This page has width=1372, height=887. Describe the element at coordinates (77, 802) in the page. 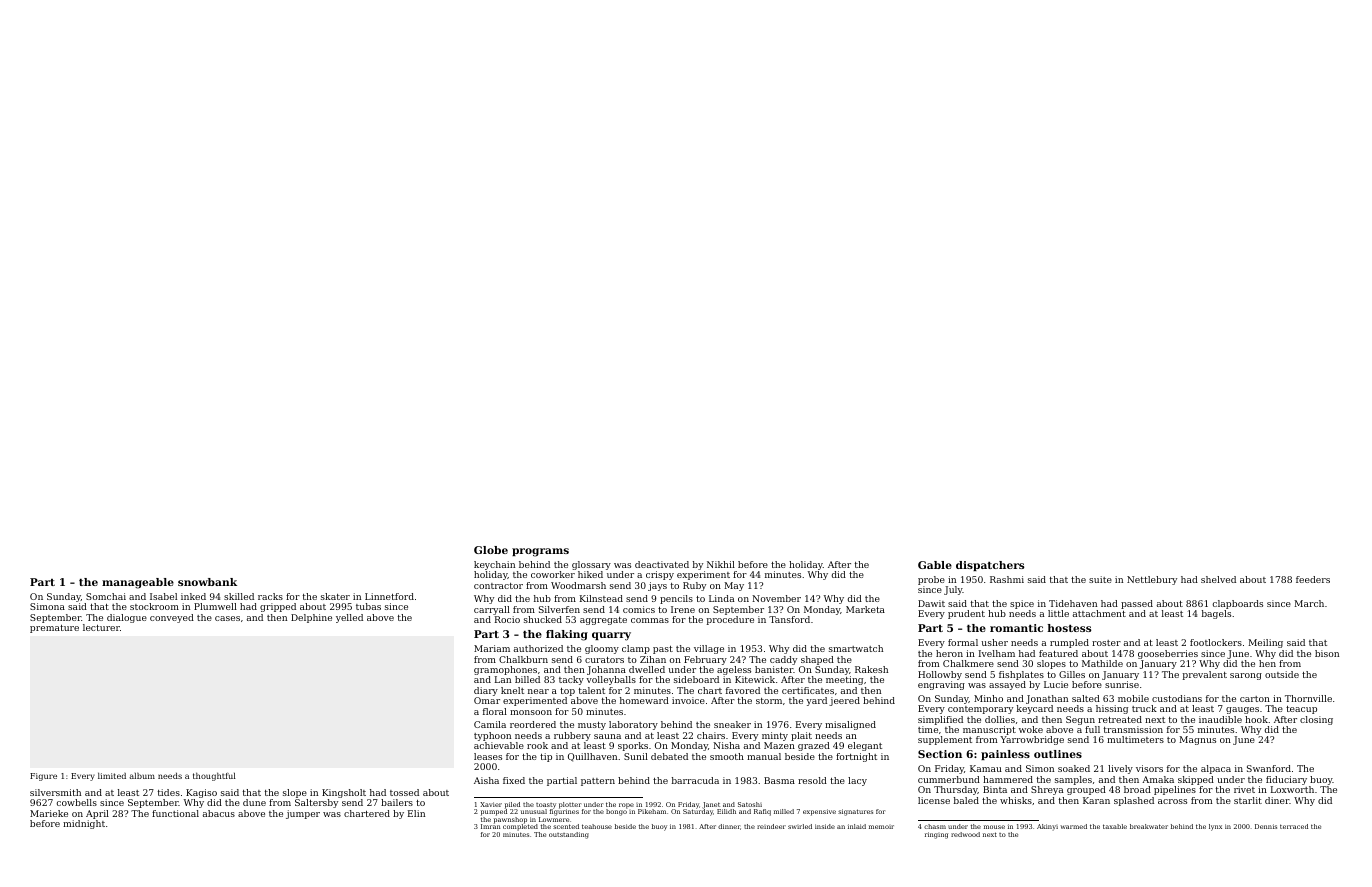

I see `cowbells` at that location.
